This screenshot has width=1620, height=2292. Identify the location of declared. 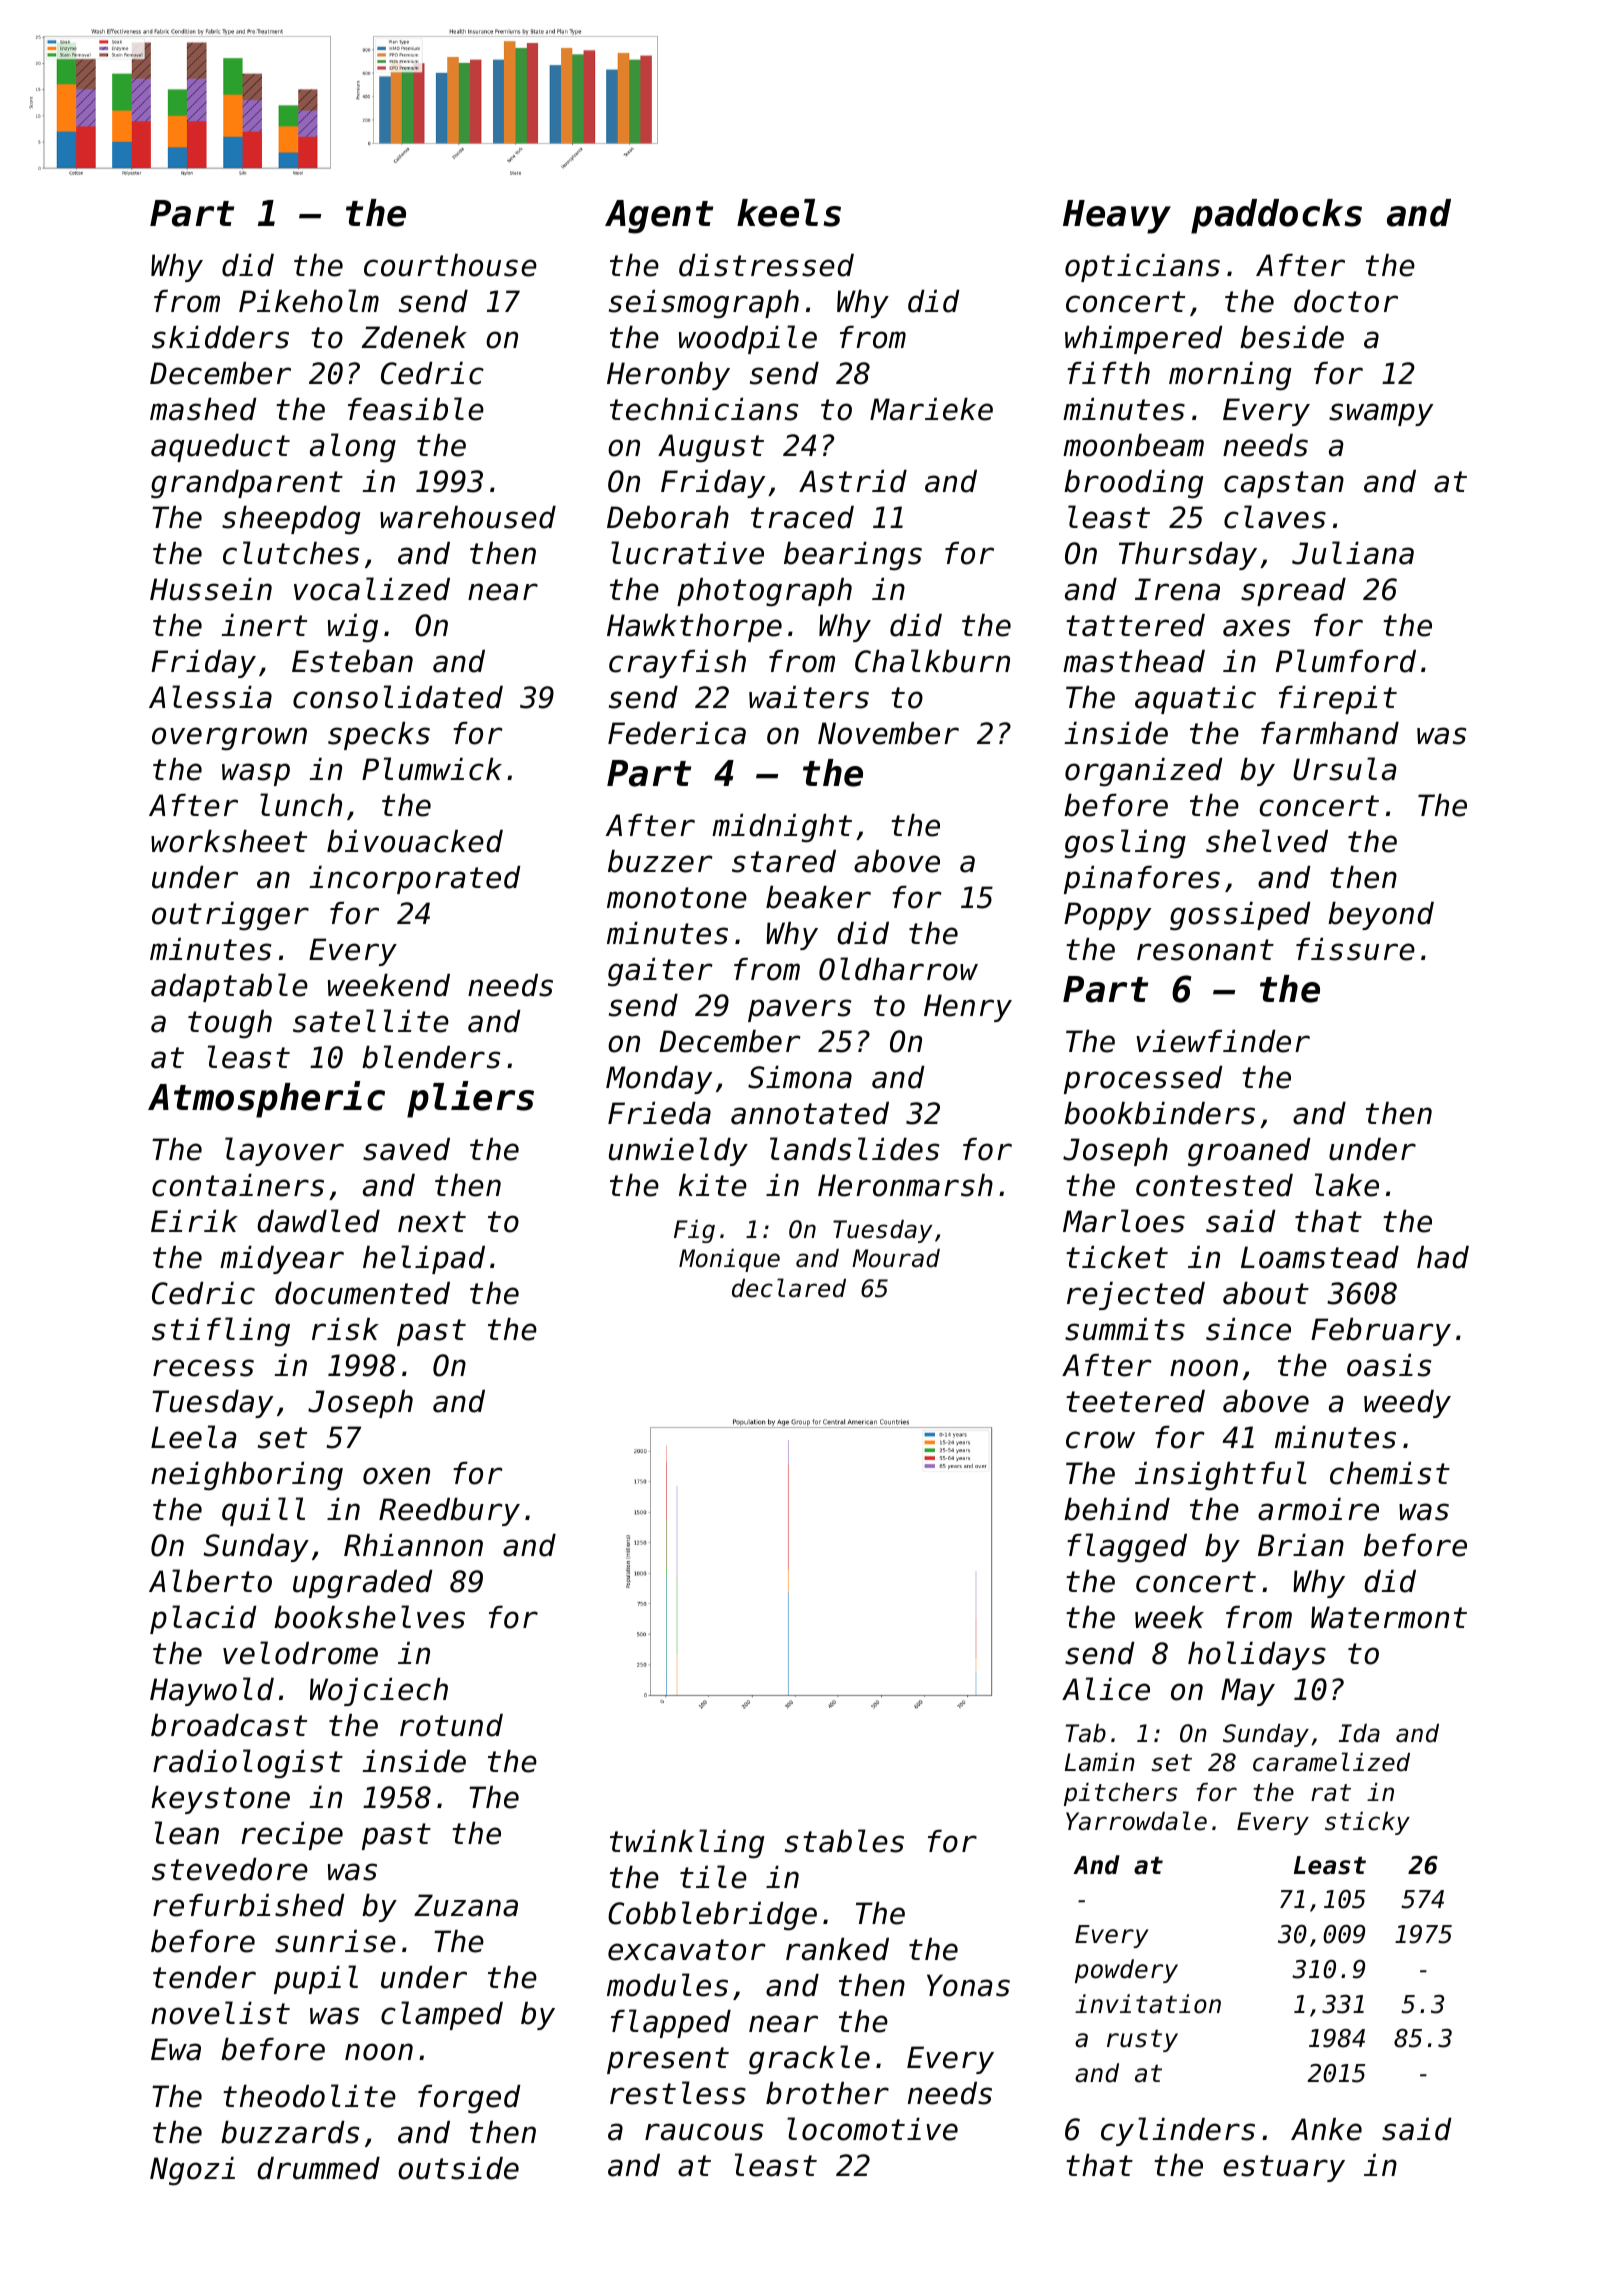
(789, 1288).
